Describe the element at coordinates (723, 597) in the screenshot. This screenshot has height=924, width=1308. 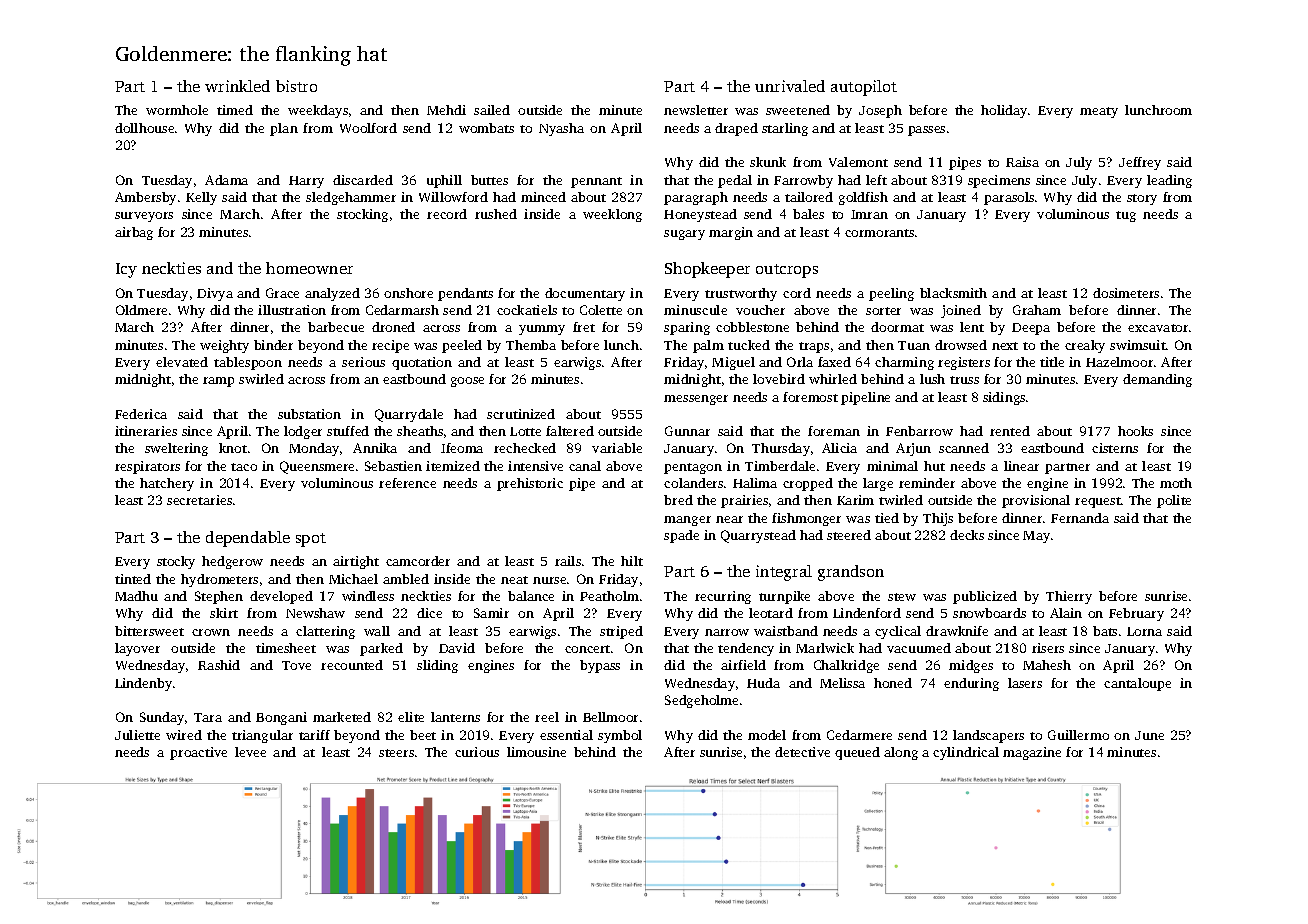
I see `recurring` at that location.
